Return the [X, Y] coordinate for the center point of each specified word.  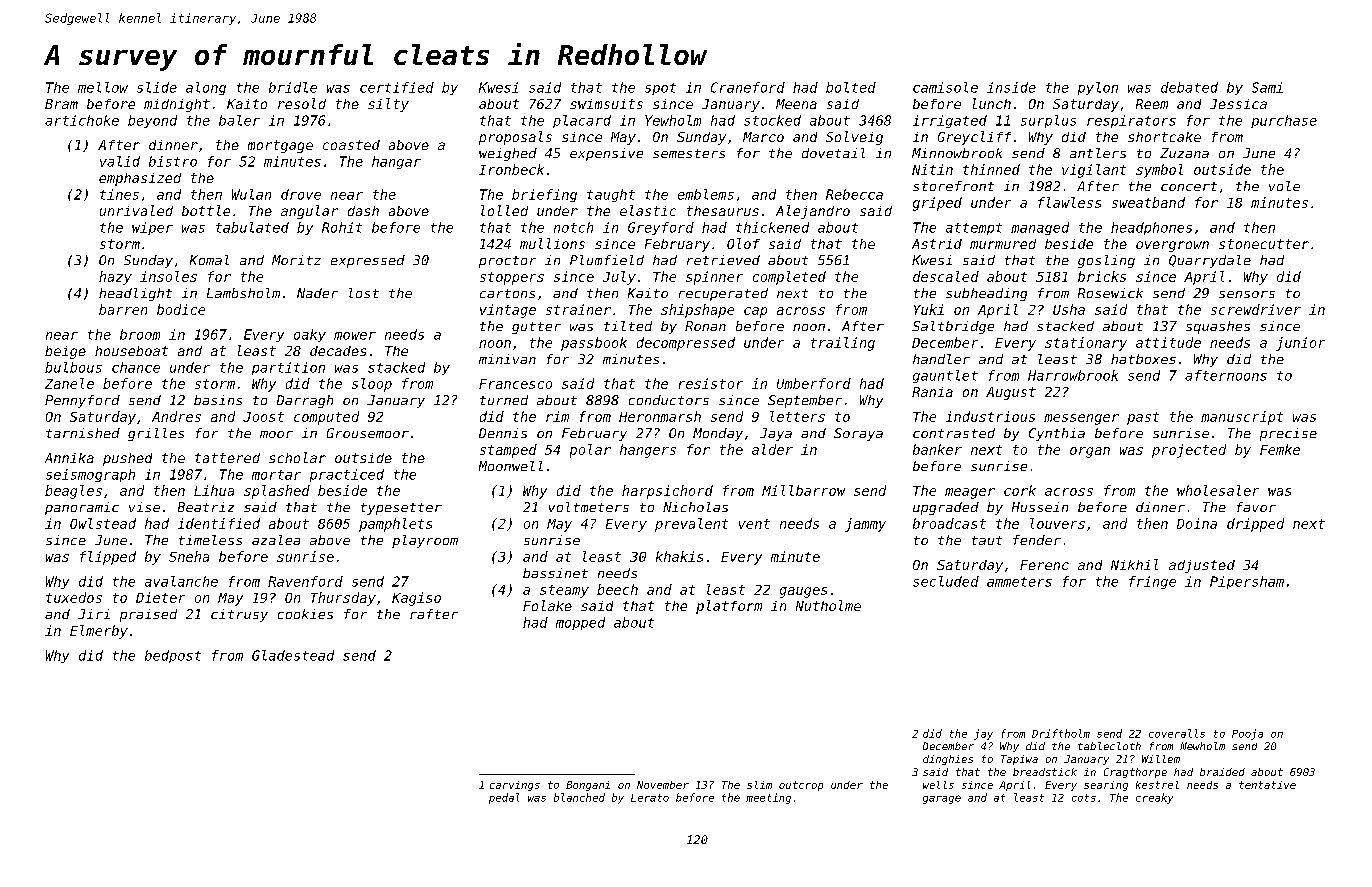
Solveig [854, 138]
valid [120, 161]
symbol [1159, 171]
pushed [127, 459]
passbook [594, 344]
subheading [986, 294]
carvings [515, 786]
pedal [504, 798]
